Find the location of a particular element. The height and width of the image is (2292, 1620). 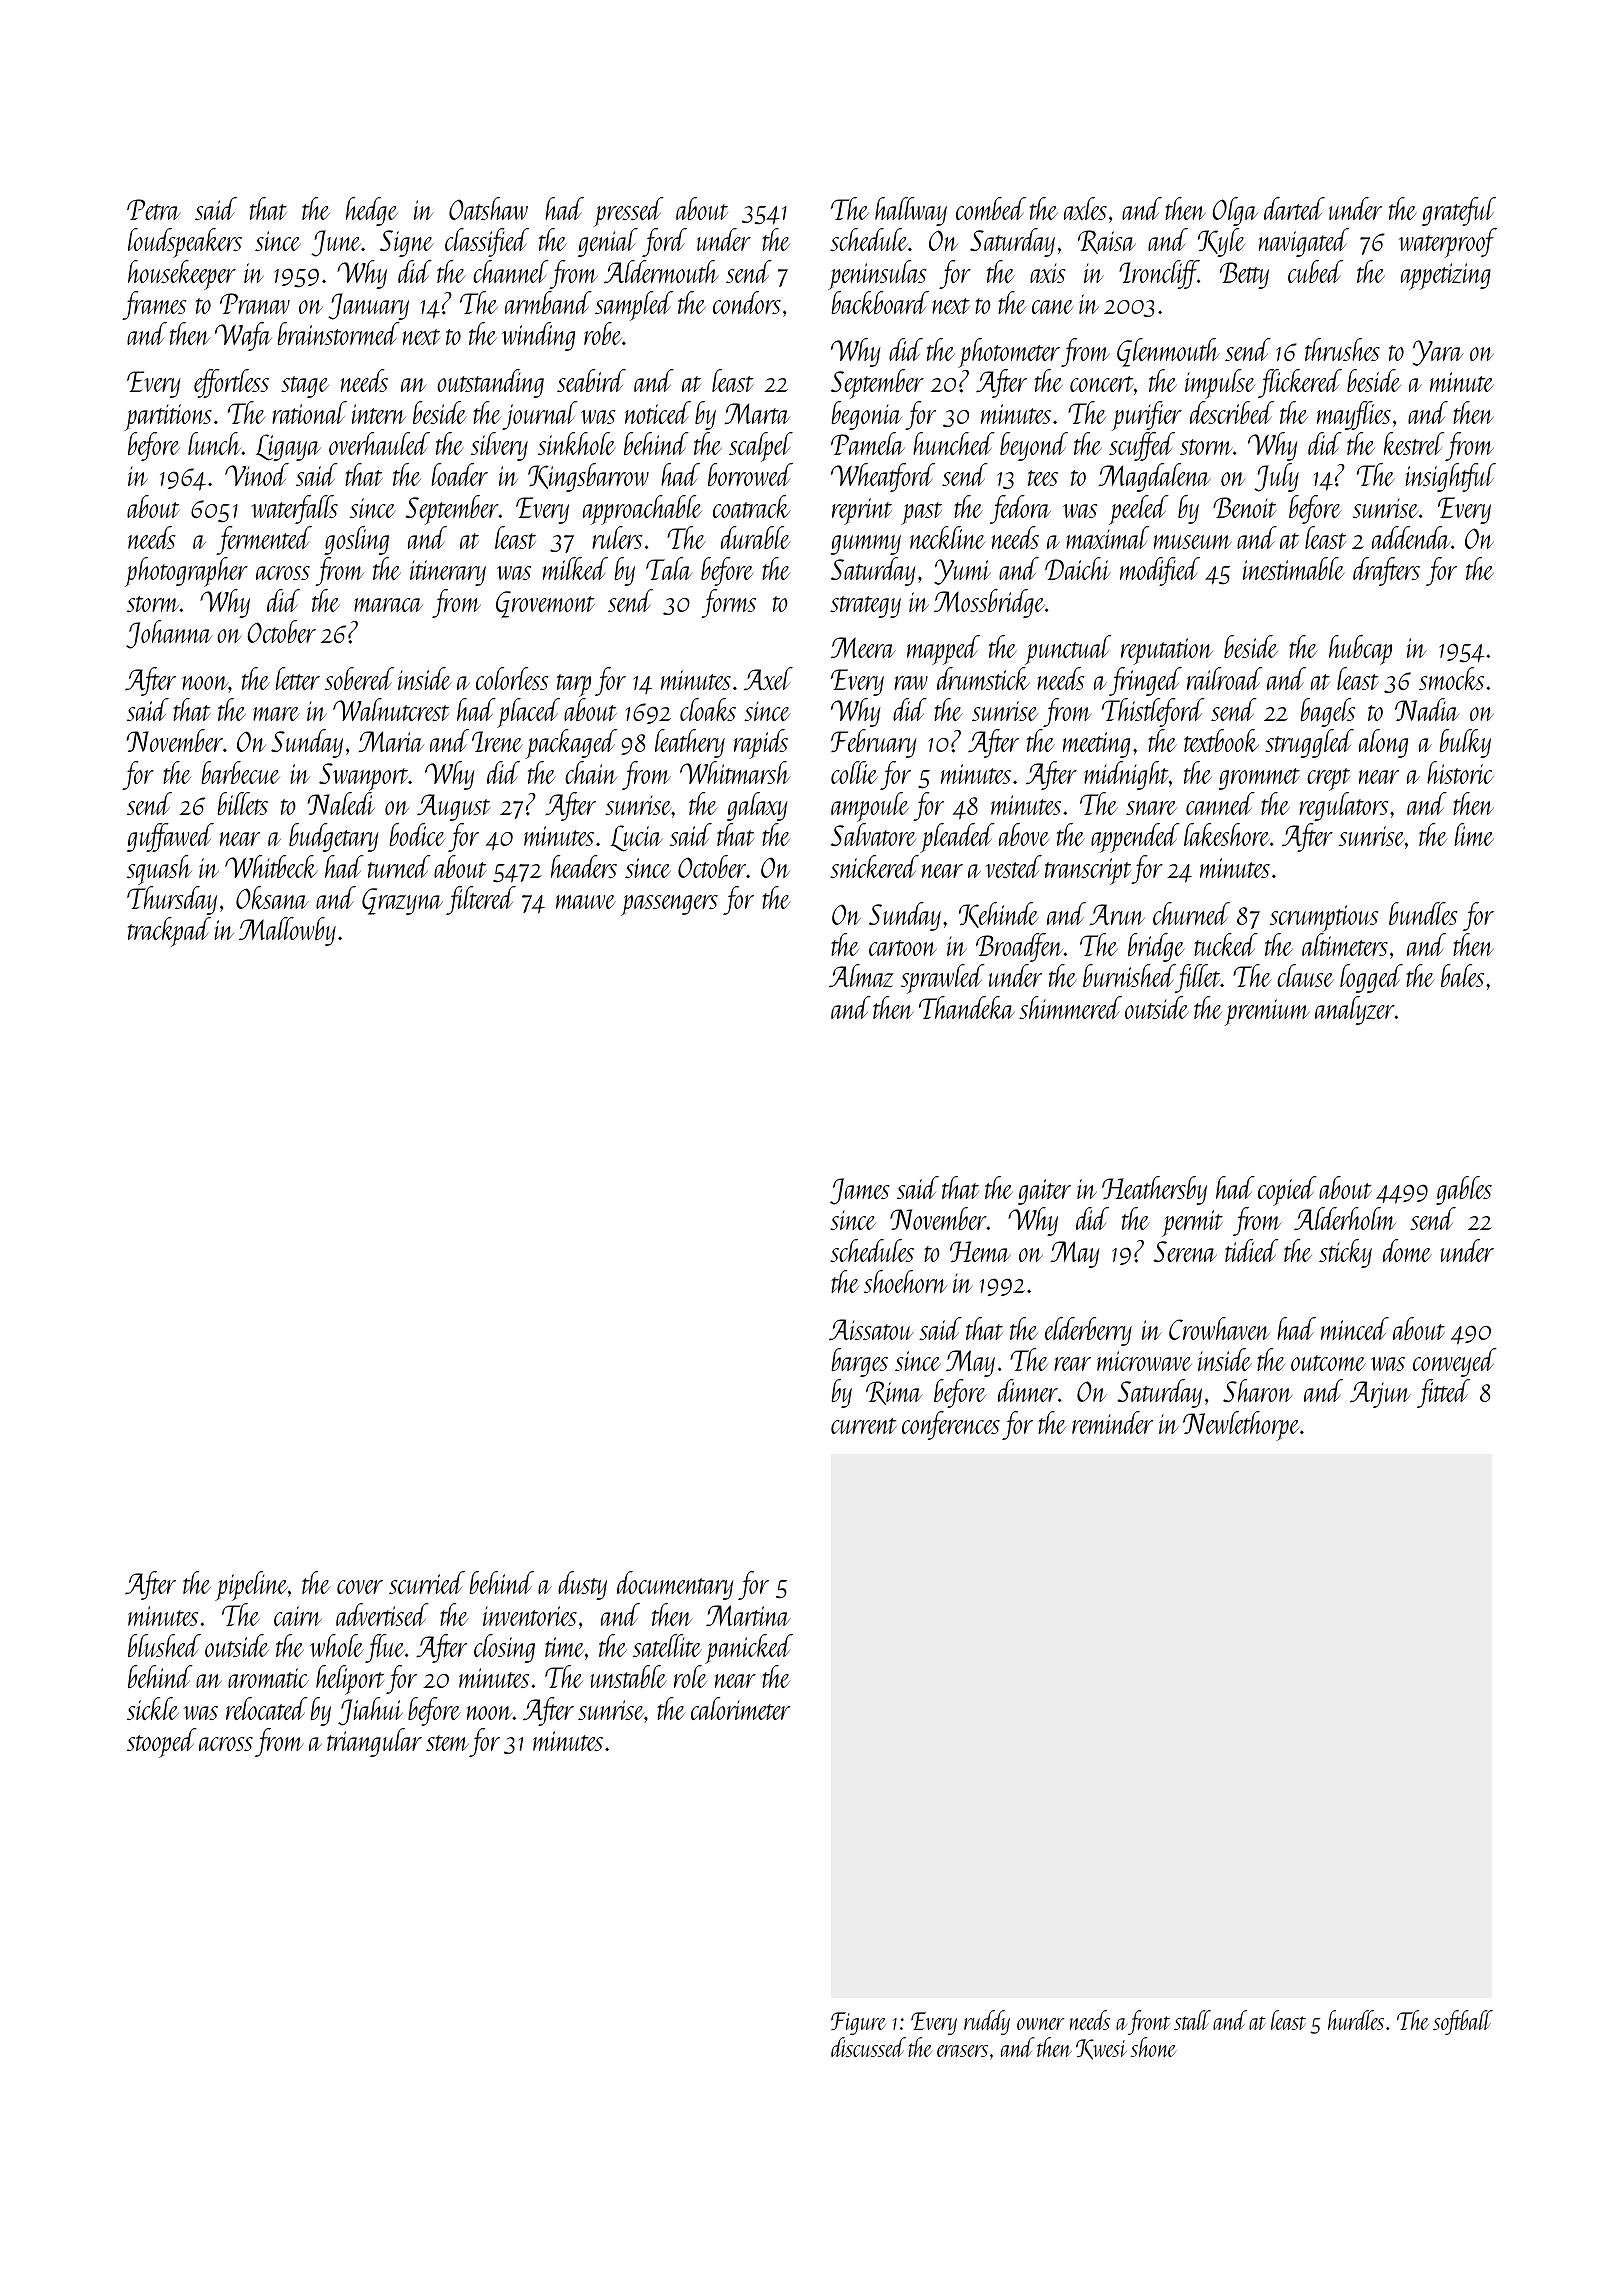

calorimeter is located at coordinates (740, 1708).
